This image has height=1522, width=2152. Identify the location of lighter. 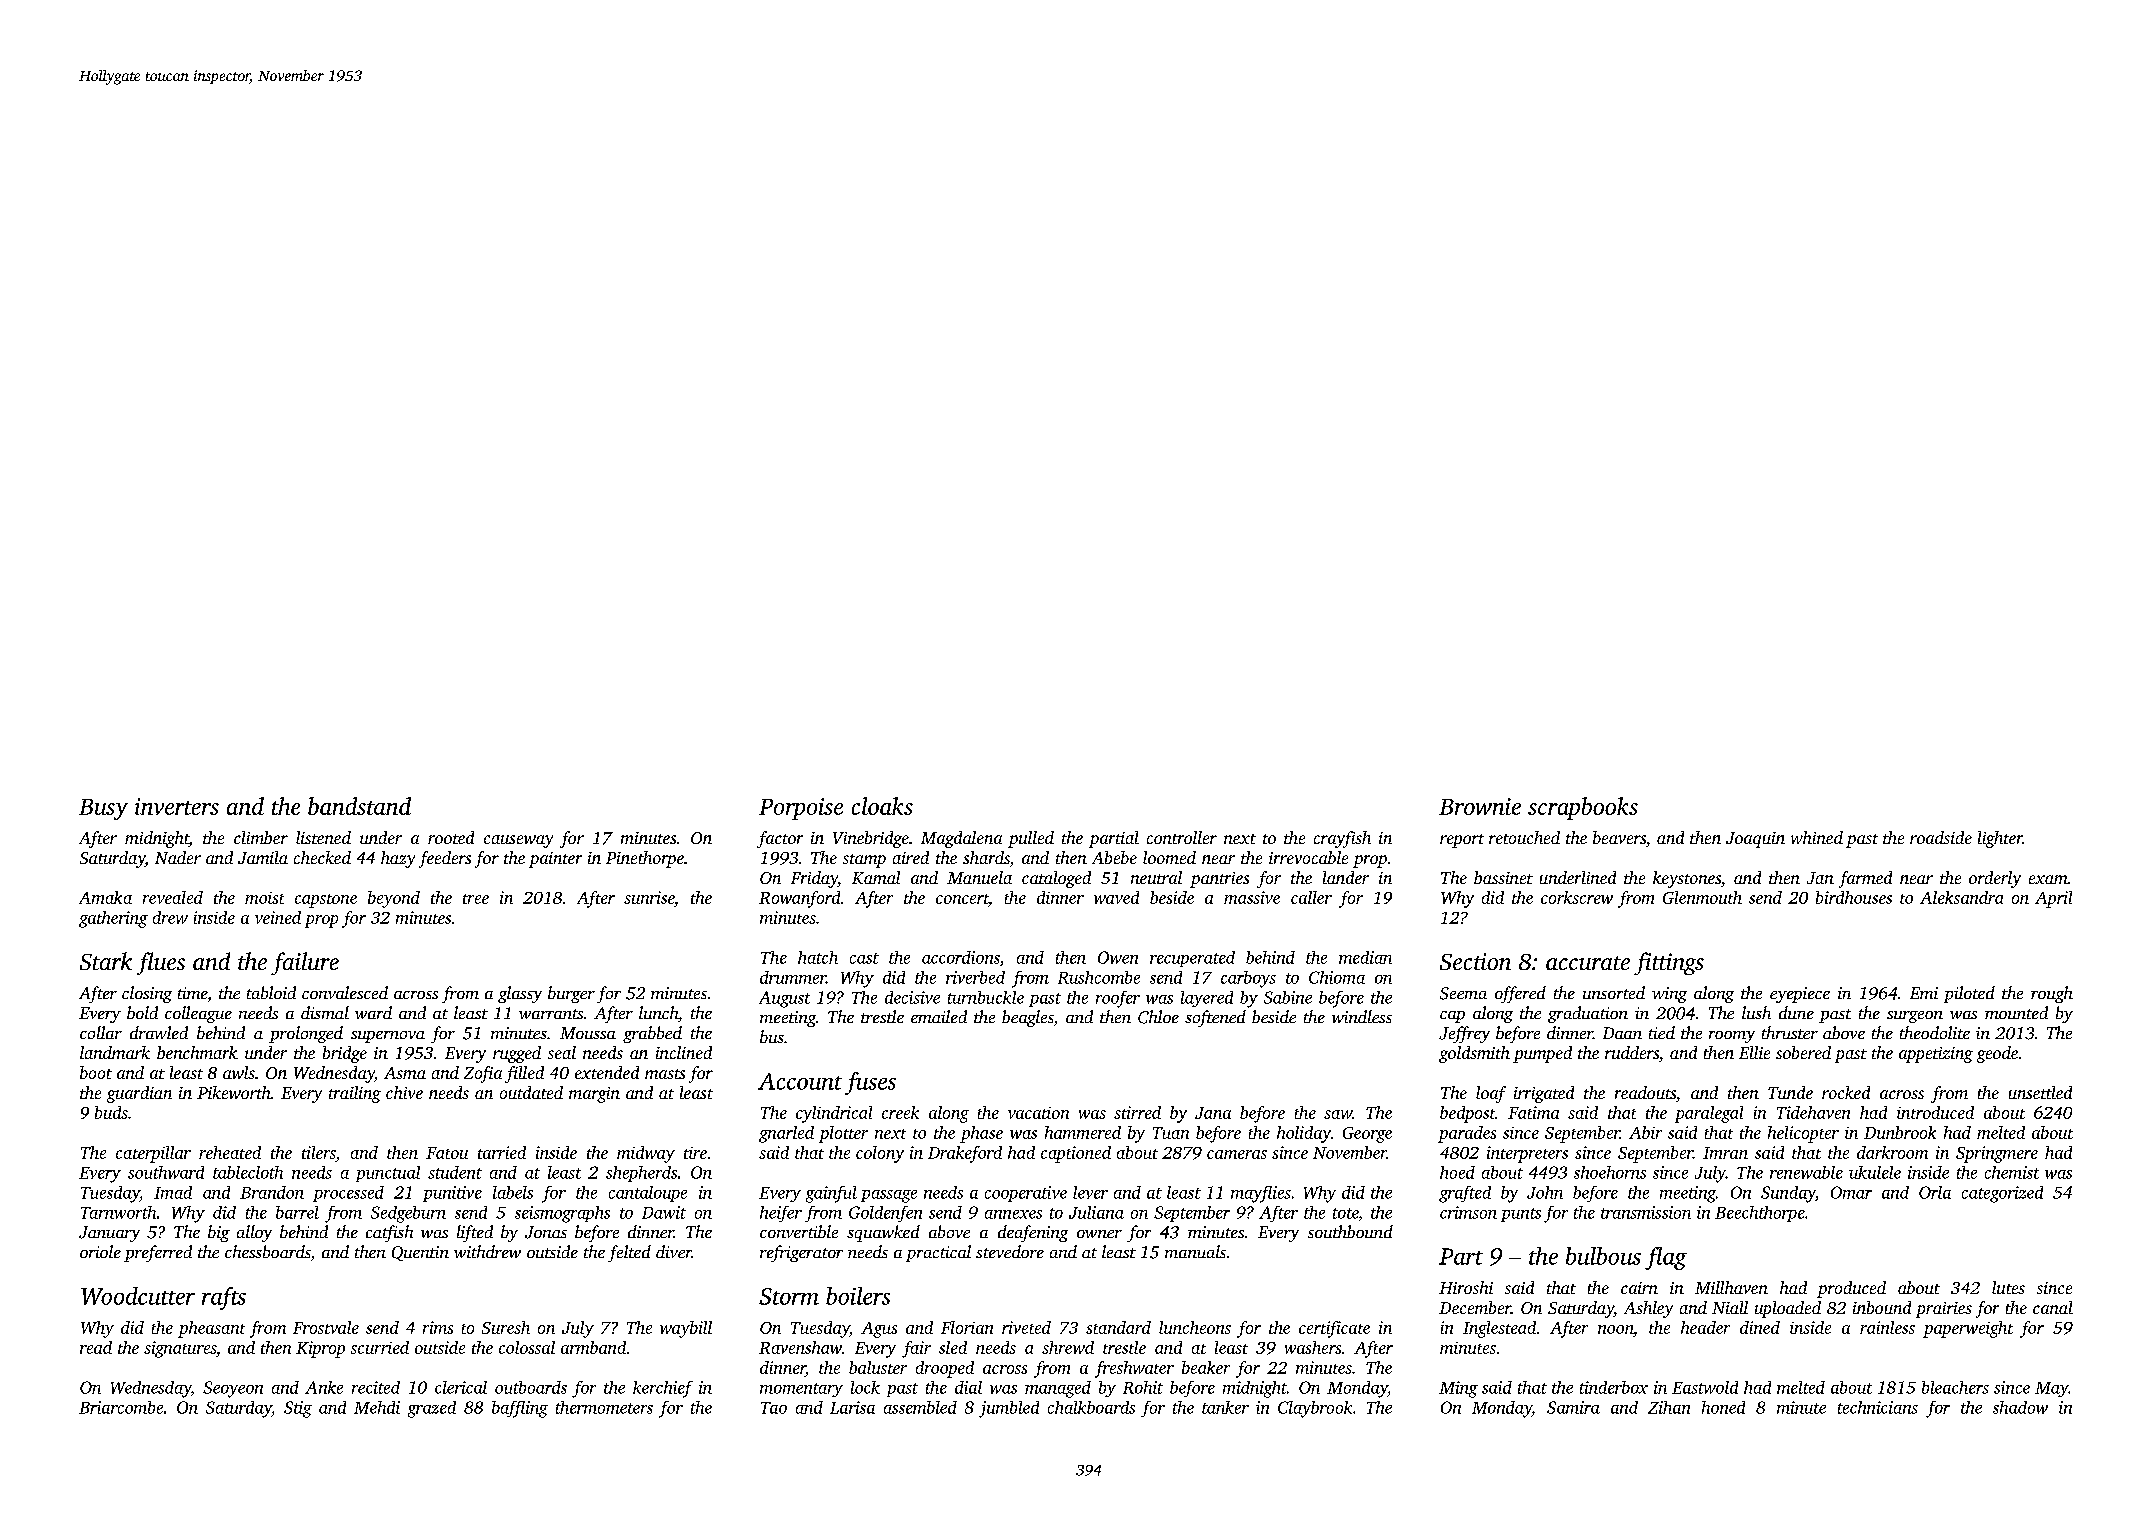
(2000, 839).
